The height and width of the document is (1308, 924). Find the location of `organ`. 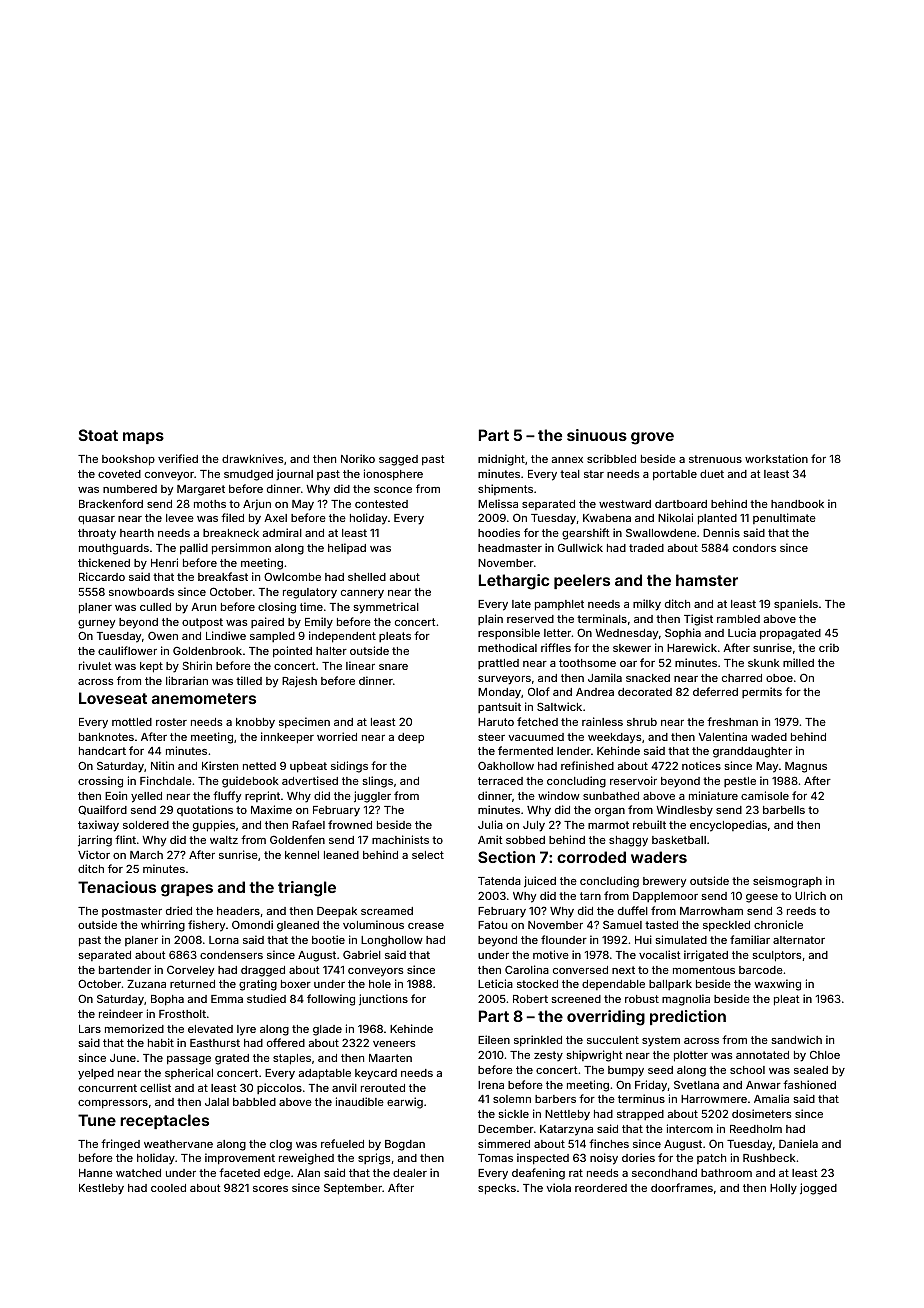

organ is located at coordinates (610, 812).
